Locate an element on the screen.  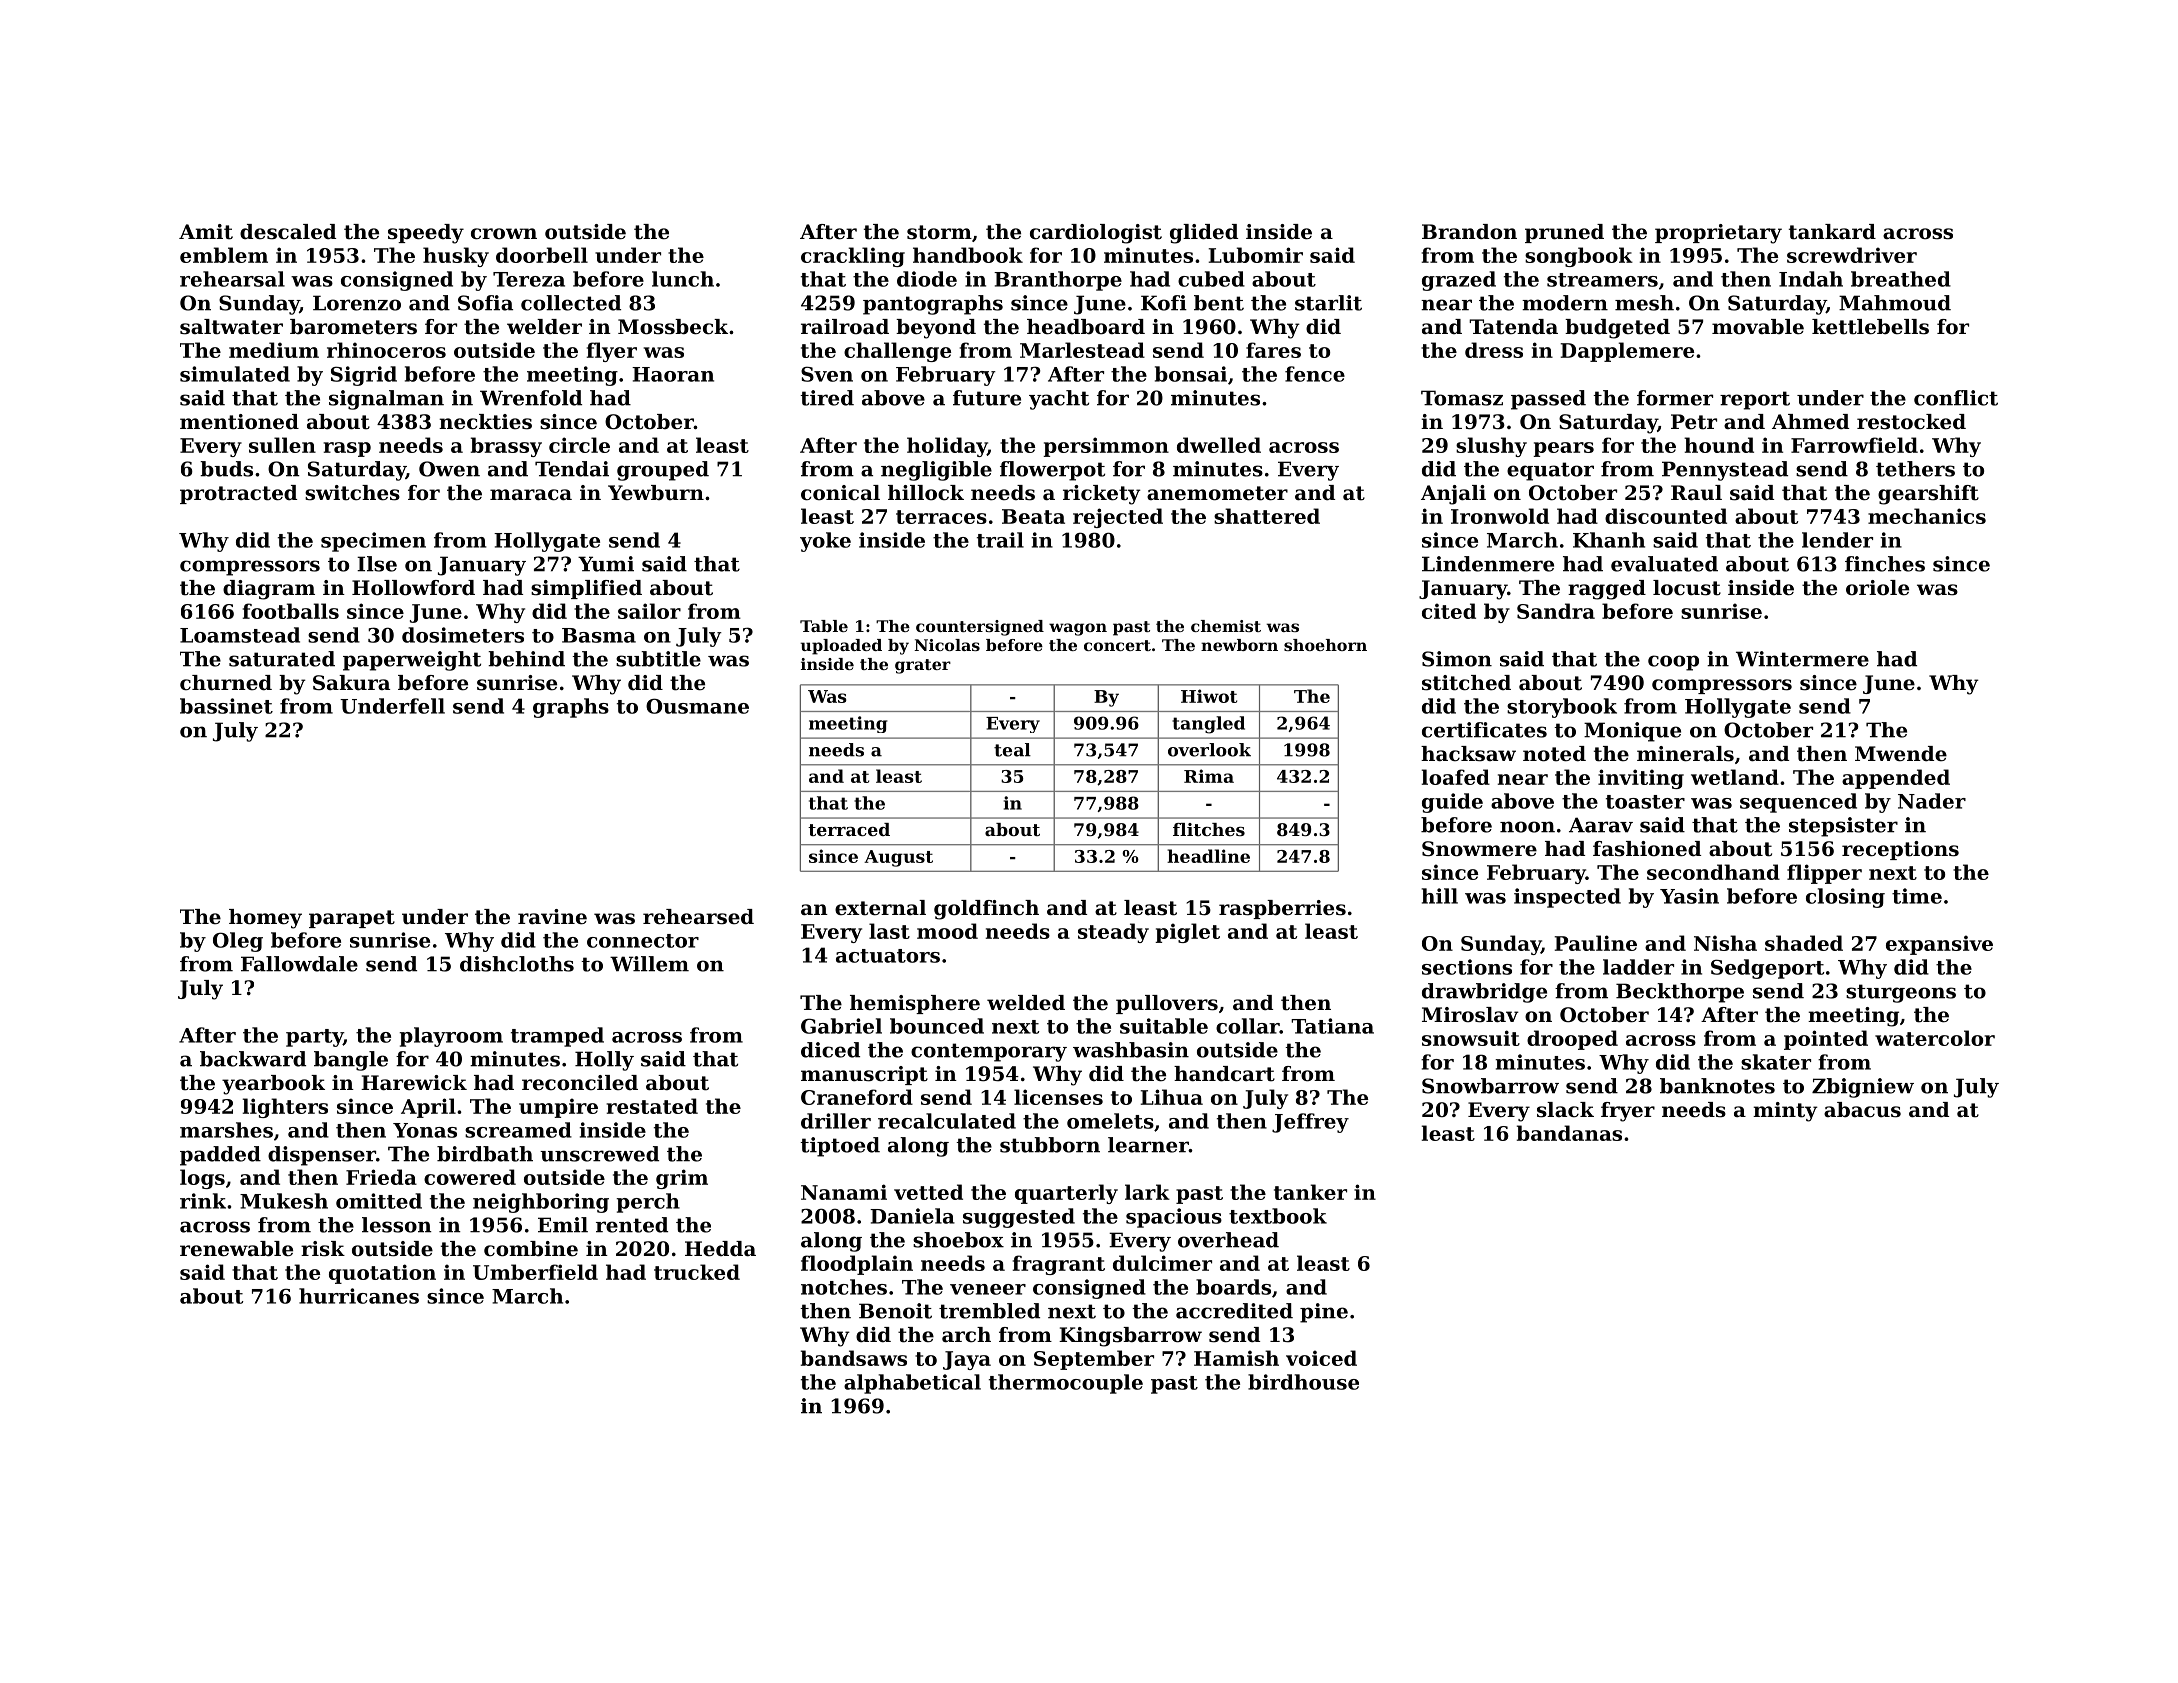
Khanh is located at coordinates (1609, 540).
